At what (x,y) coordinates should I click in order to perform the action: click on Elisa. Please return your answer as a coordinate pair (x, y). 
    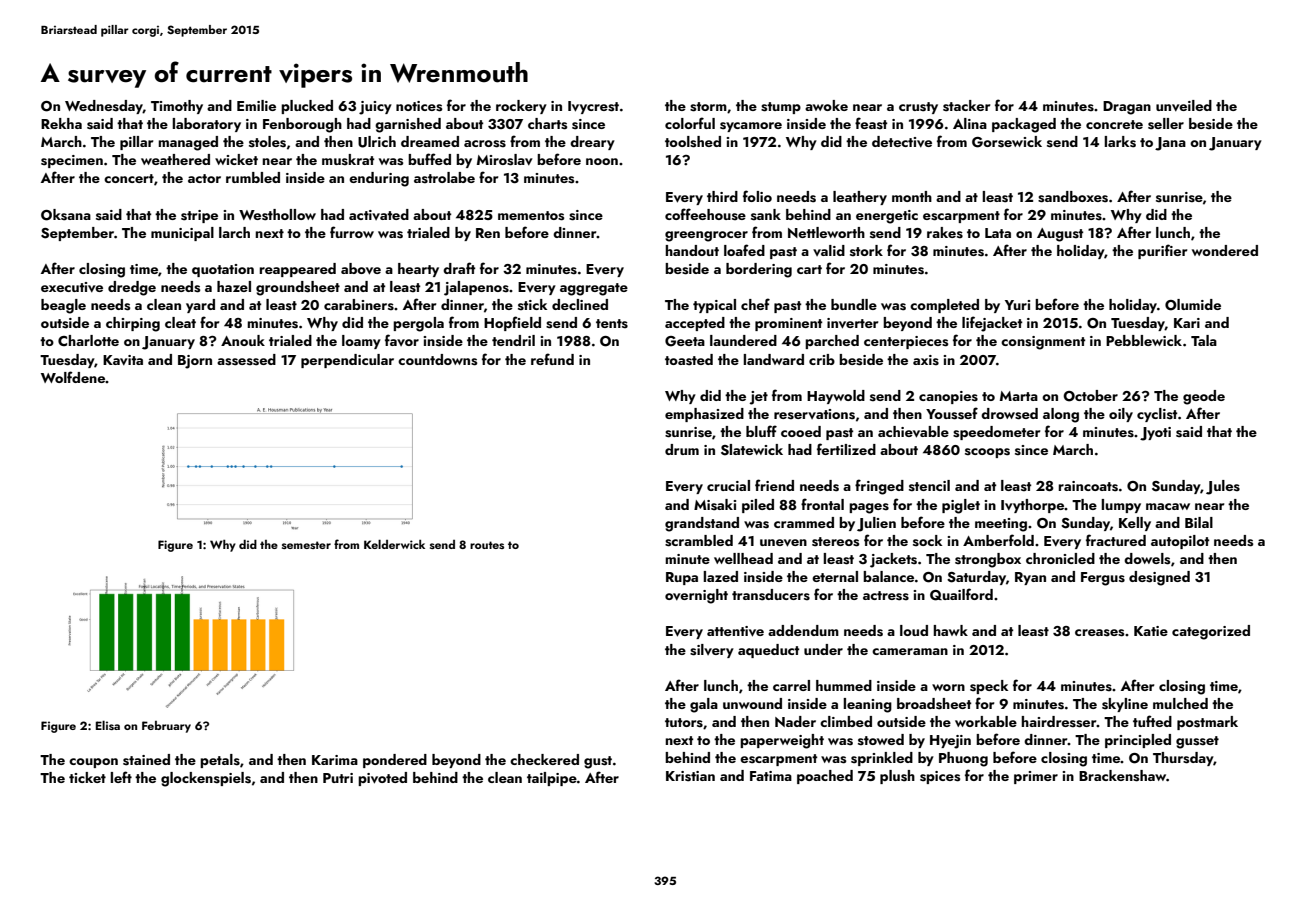
    Looking at the image, I should click on (108, 725).
